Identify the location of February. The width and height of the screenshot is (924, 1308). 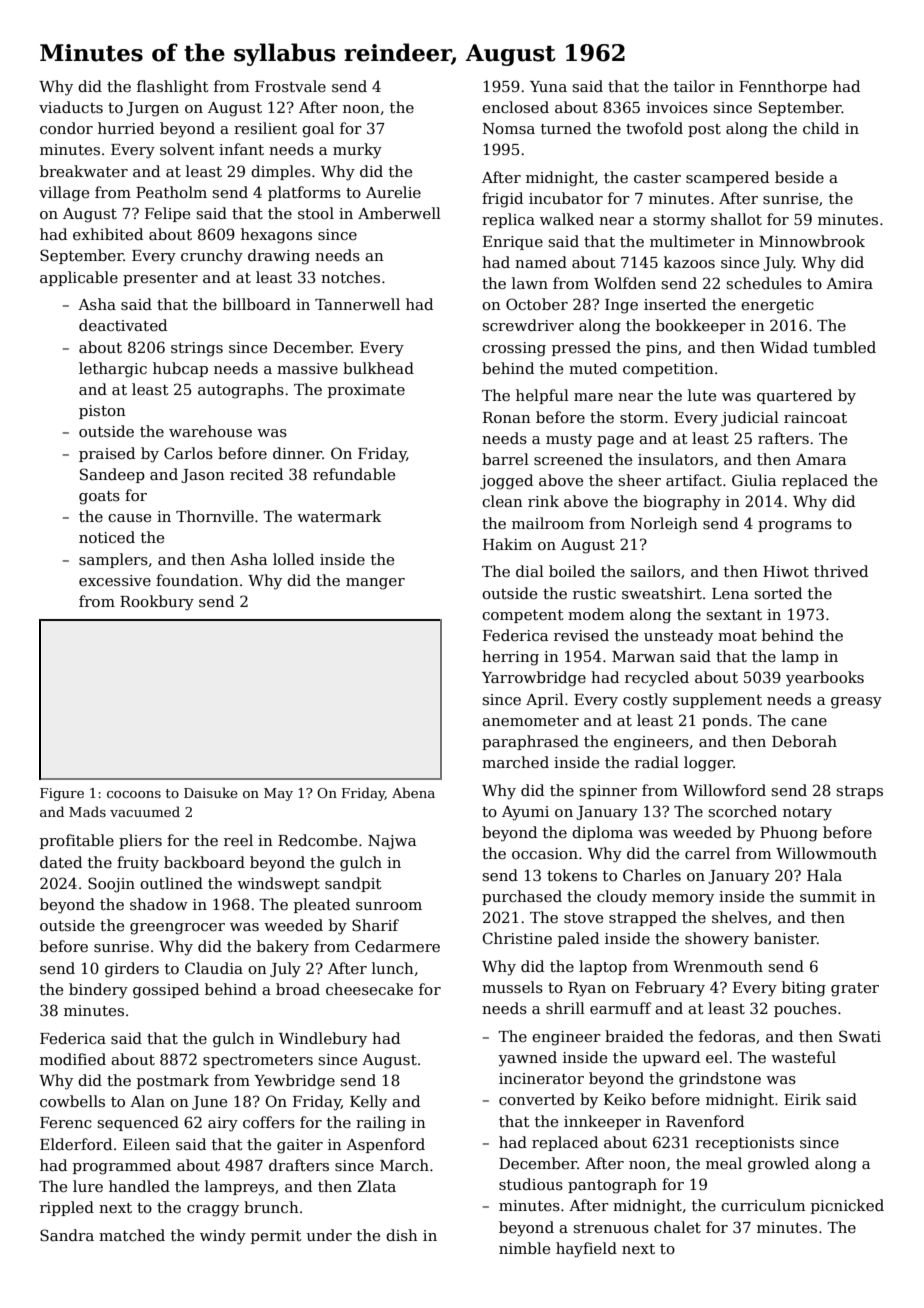
(670, 989).
